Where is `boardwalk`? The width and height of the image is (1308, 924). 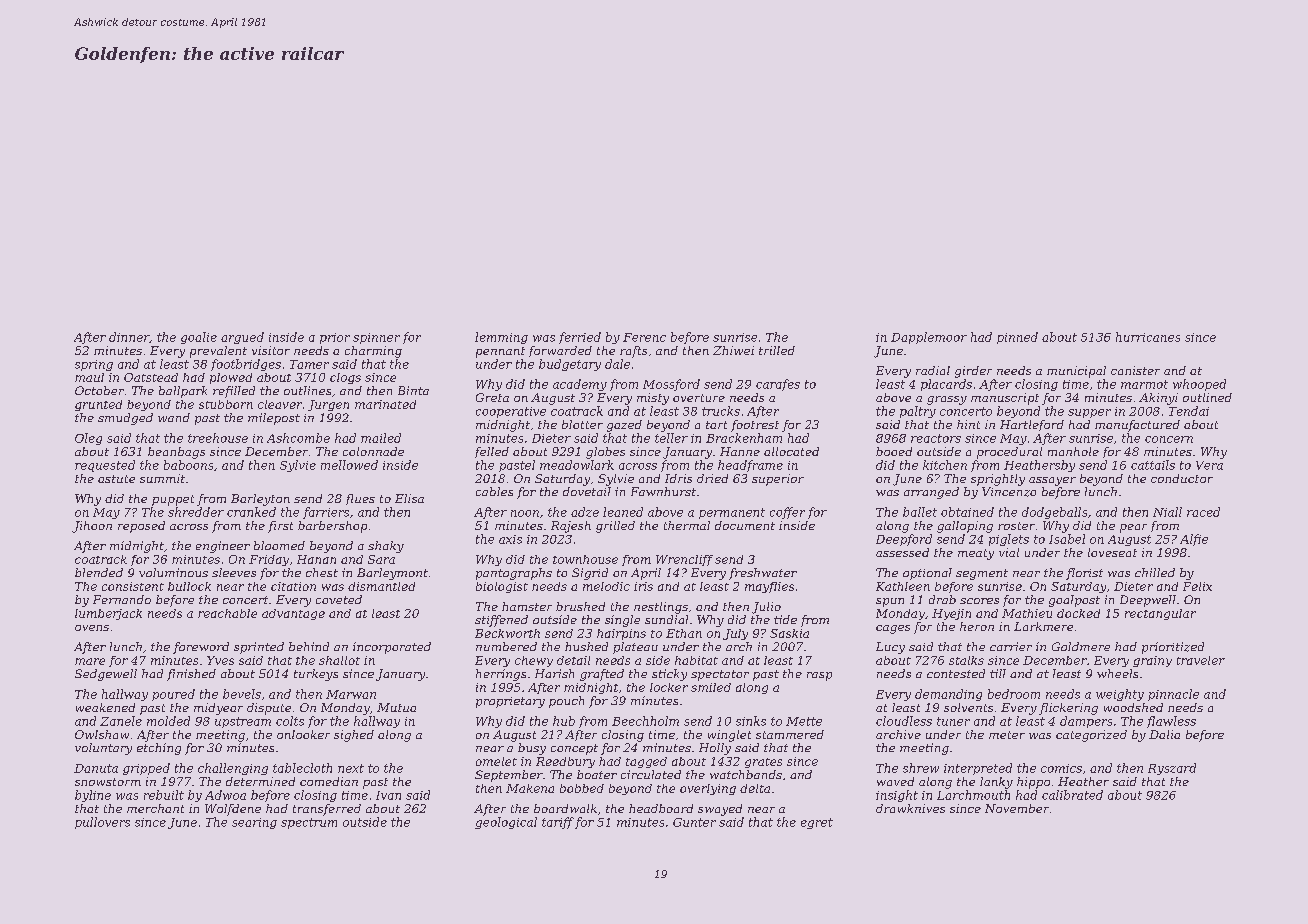 boardwalk is located at coordinates (565, 808).
